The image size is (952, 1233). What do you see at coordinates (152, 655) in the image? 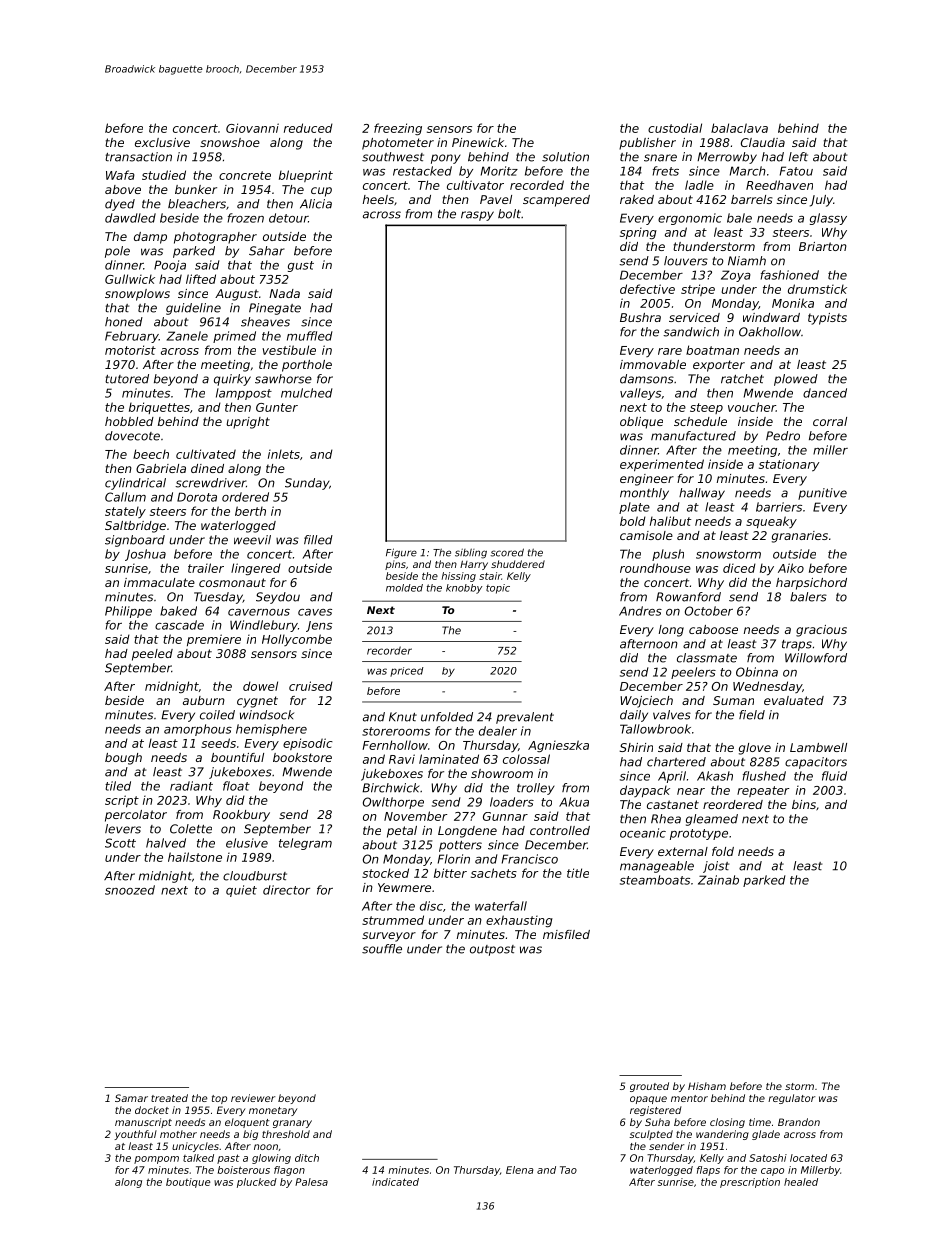
I see `peeled` at bounding box center [152, 655].
